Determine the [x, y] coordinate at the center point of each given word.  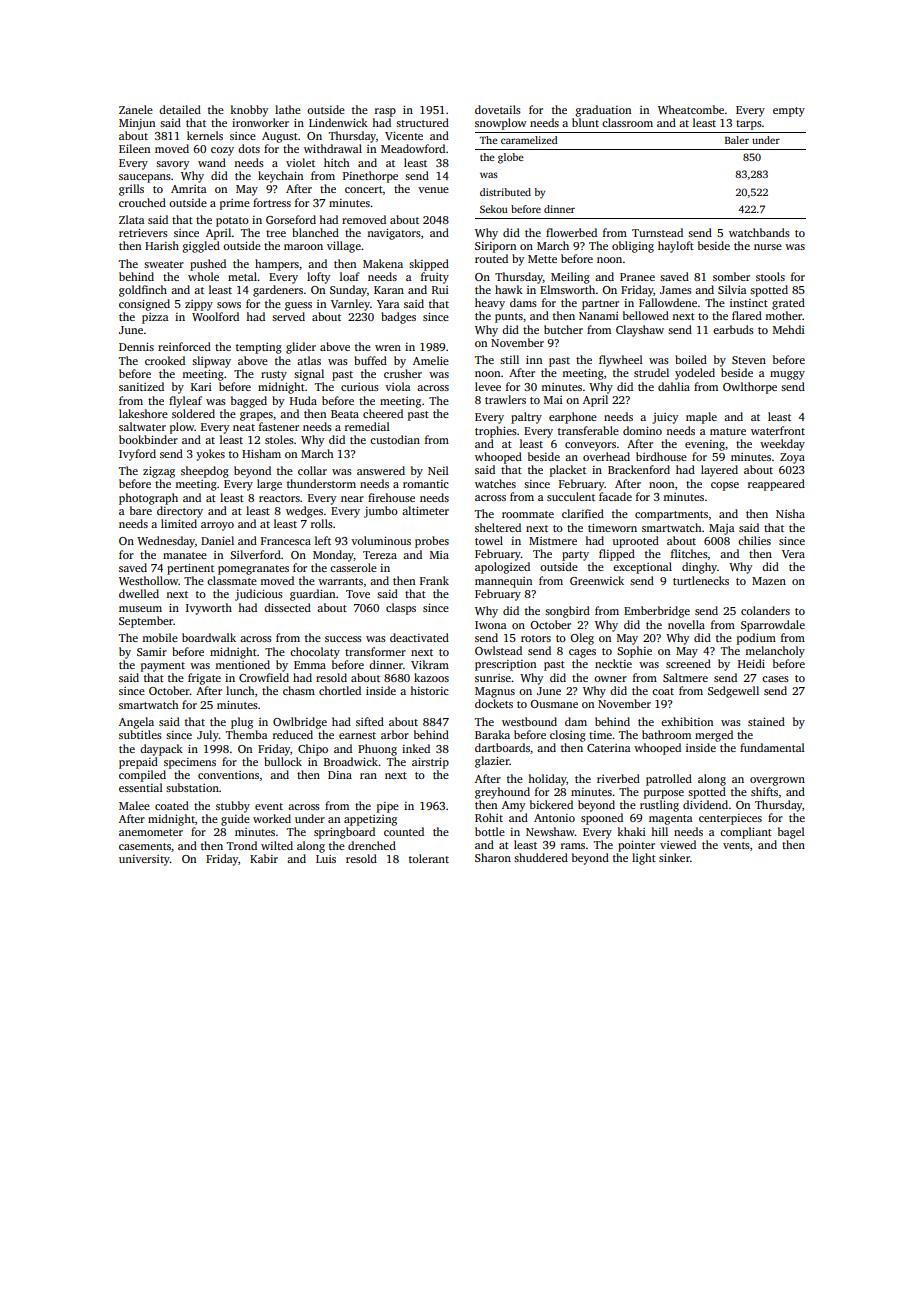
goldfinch [143, 291]
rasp [385, 112]
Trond [242, 845]
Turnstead [657, 232]
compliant [746, 833]
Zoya [792, 458]
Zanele [136, 109]
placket [568, 471]
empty [789, 112]
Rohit [489, 817]
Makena [383, 263]
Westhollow [149, 580]
